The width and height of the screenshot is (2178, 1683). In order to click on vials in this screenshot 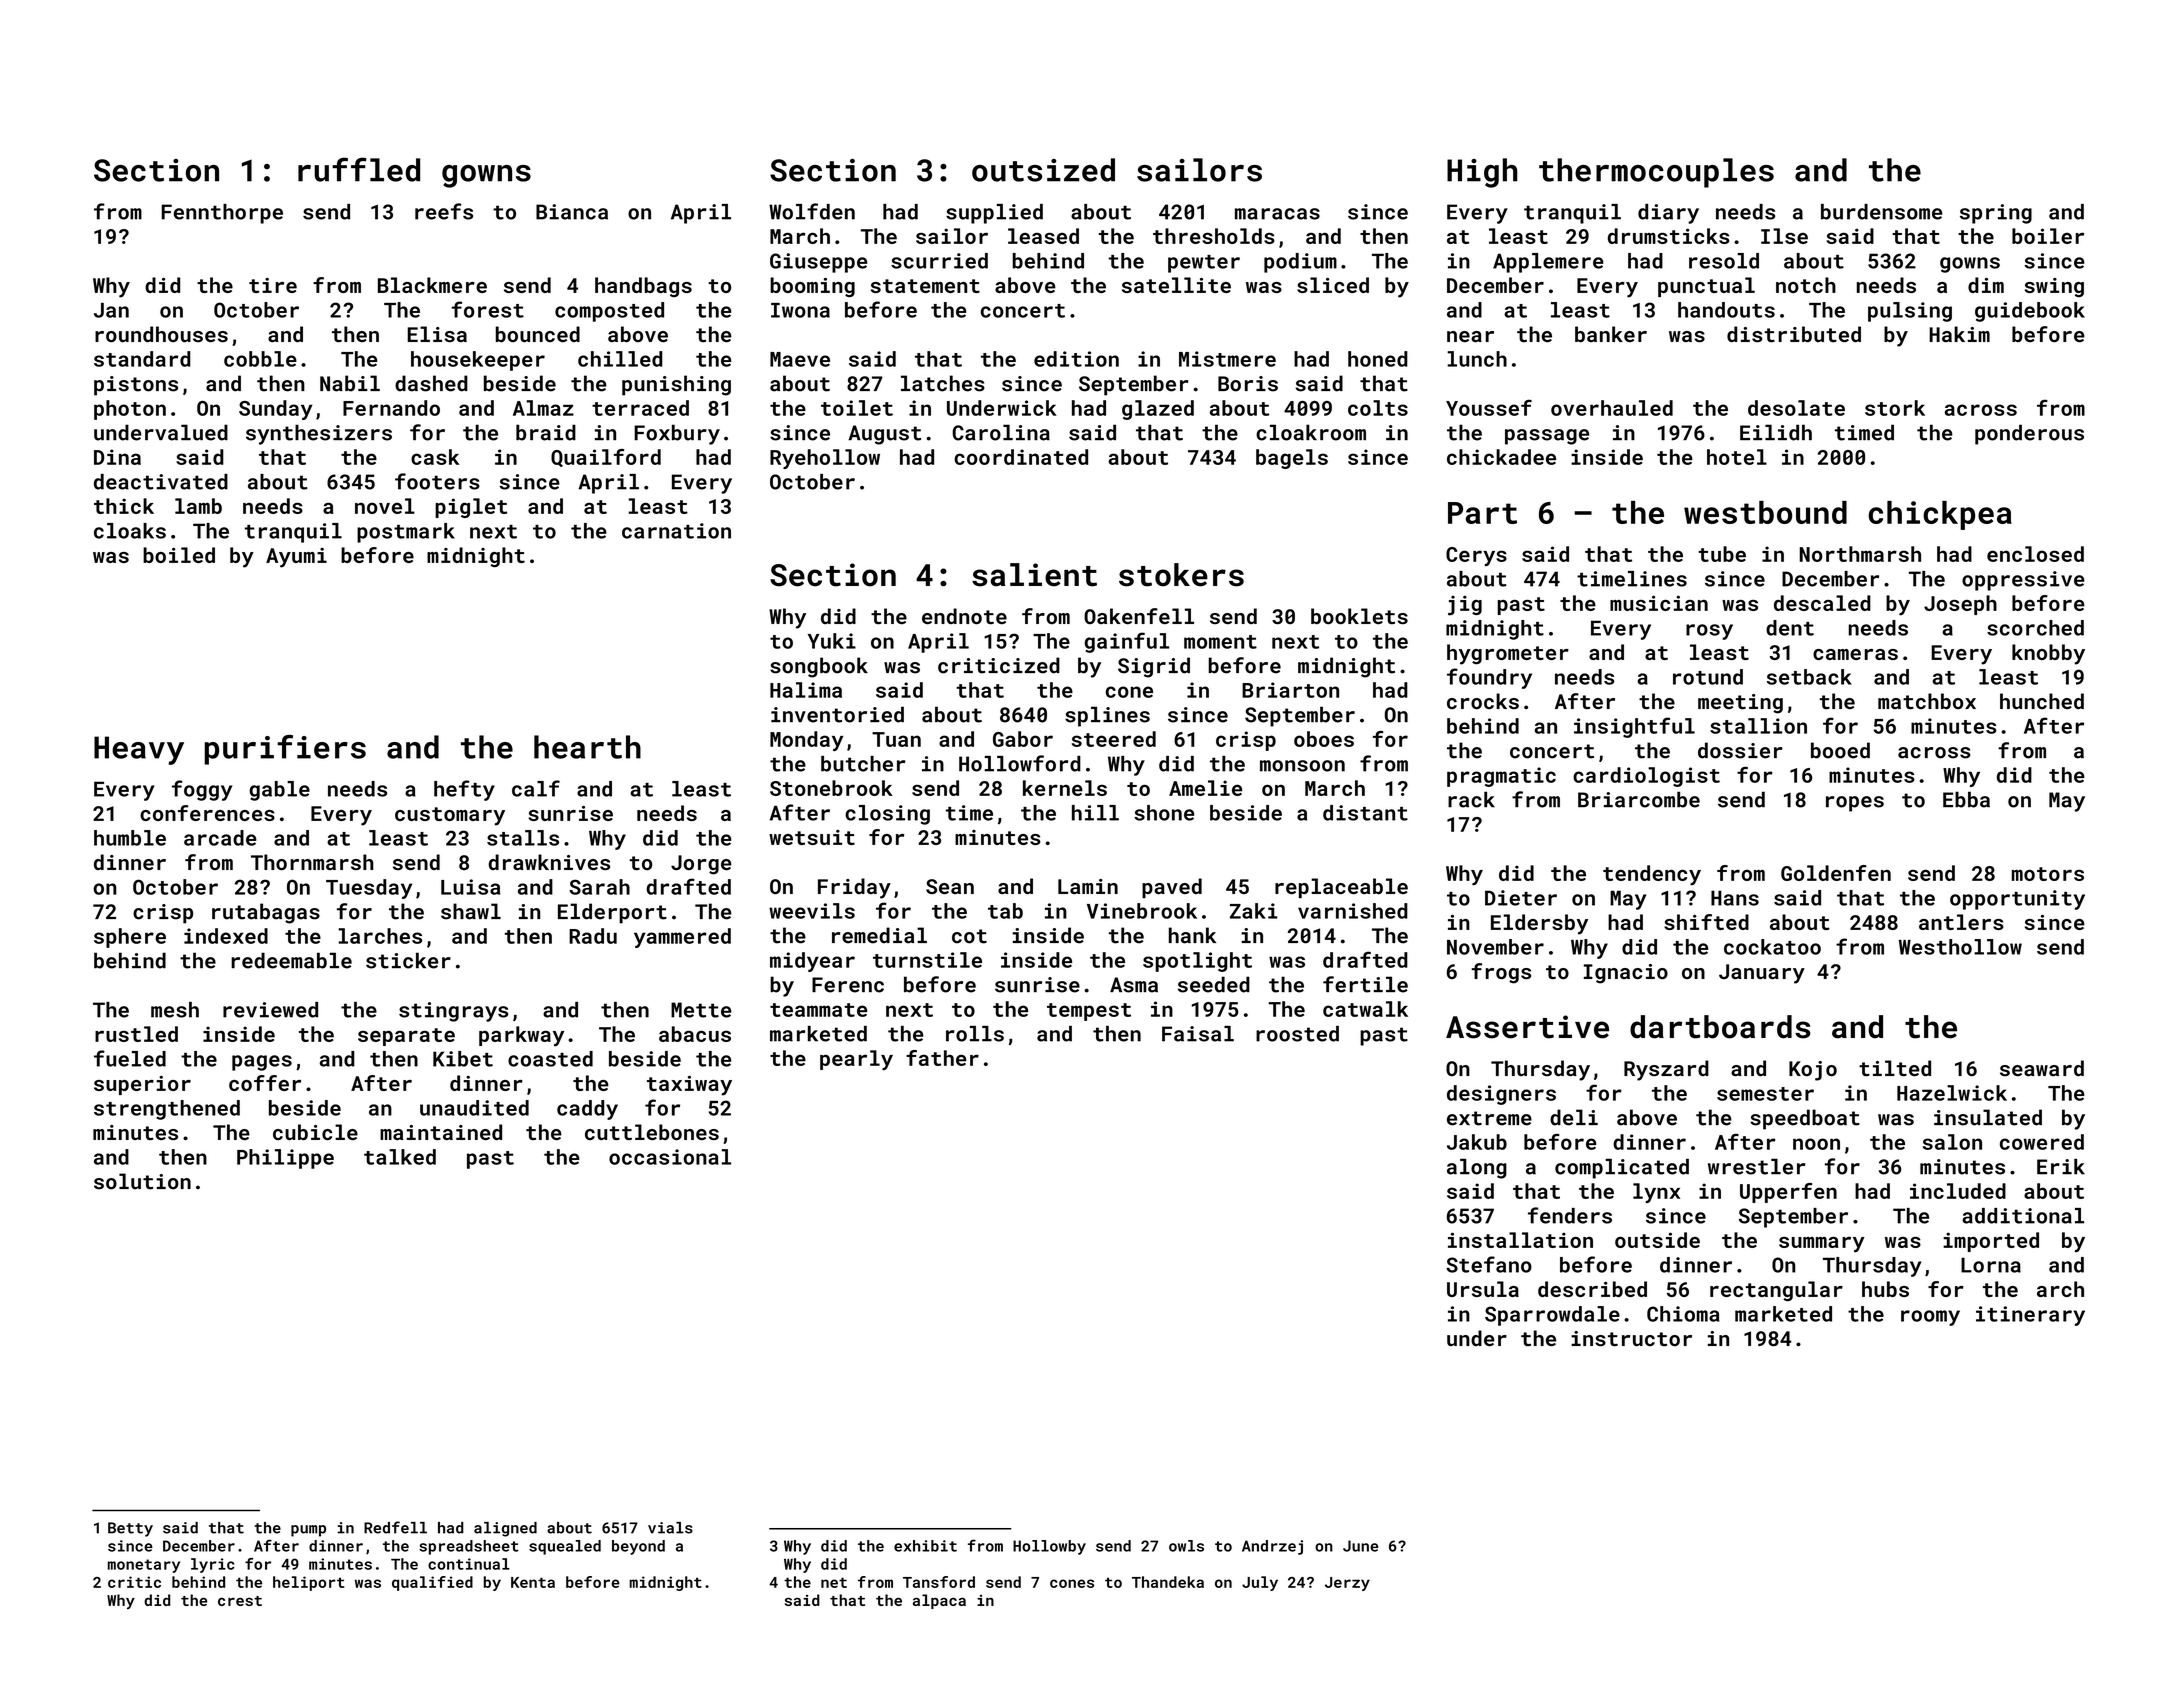, I will do `click(670, 1528)`.
